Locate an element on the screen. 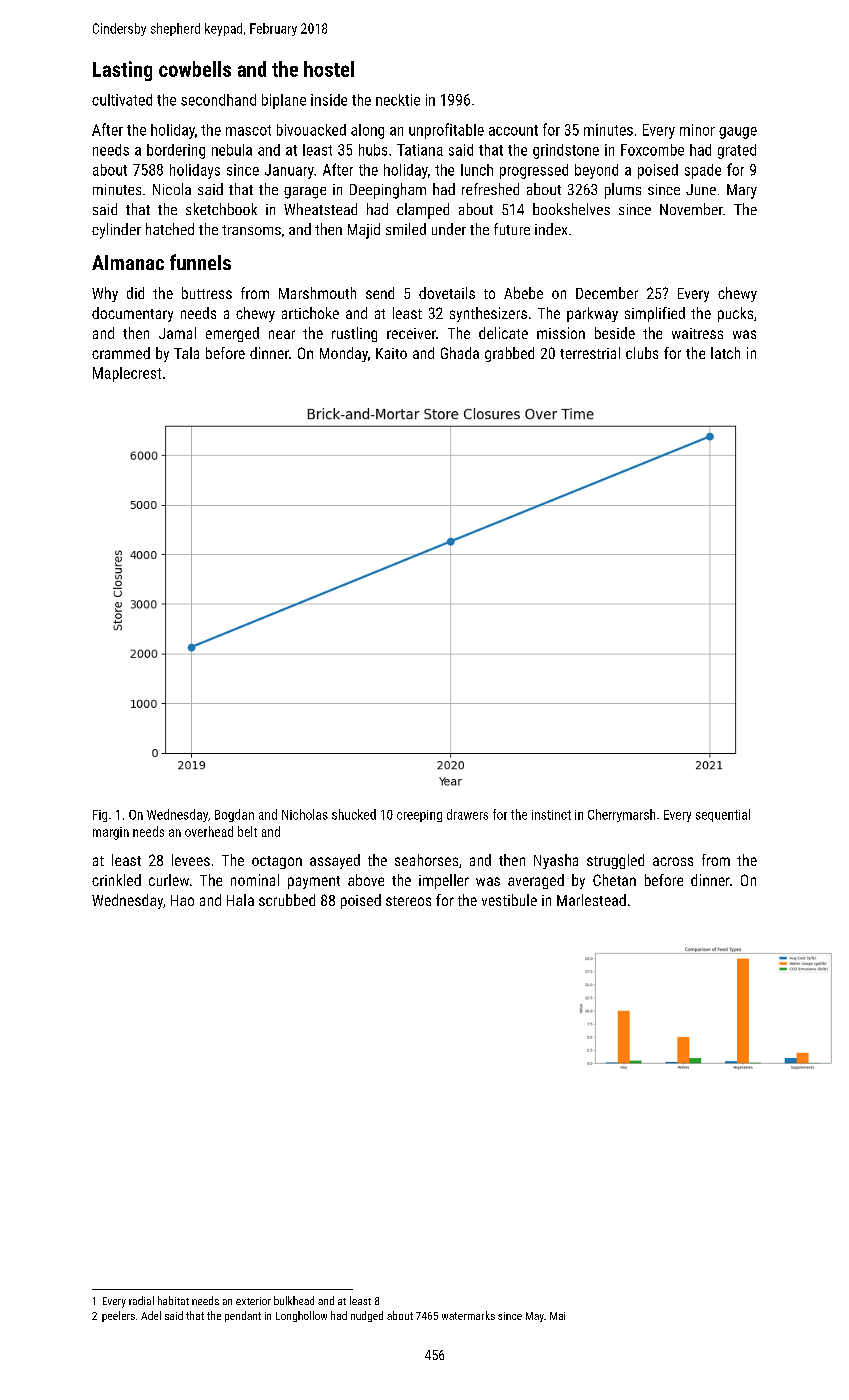 Image resolution: width=849 pixels, height=1400 pixels. clubs is located at coordinates (642, 353).
